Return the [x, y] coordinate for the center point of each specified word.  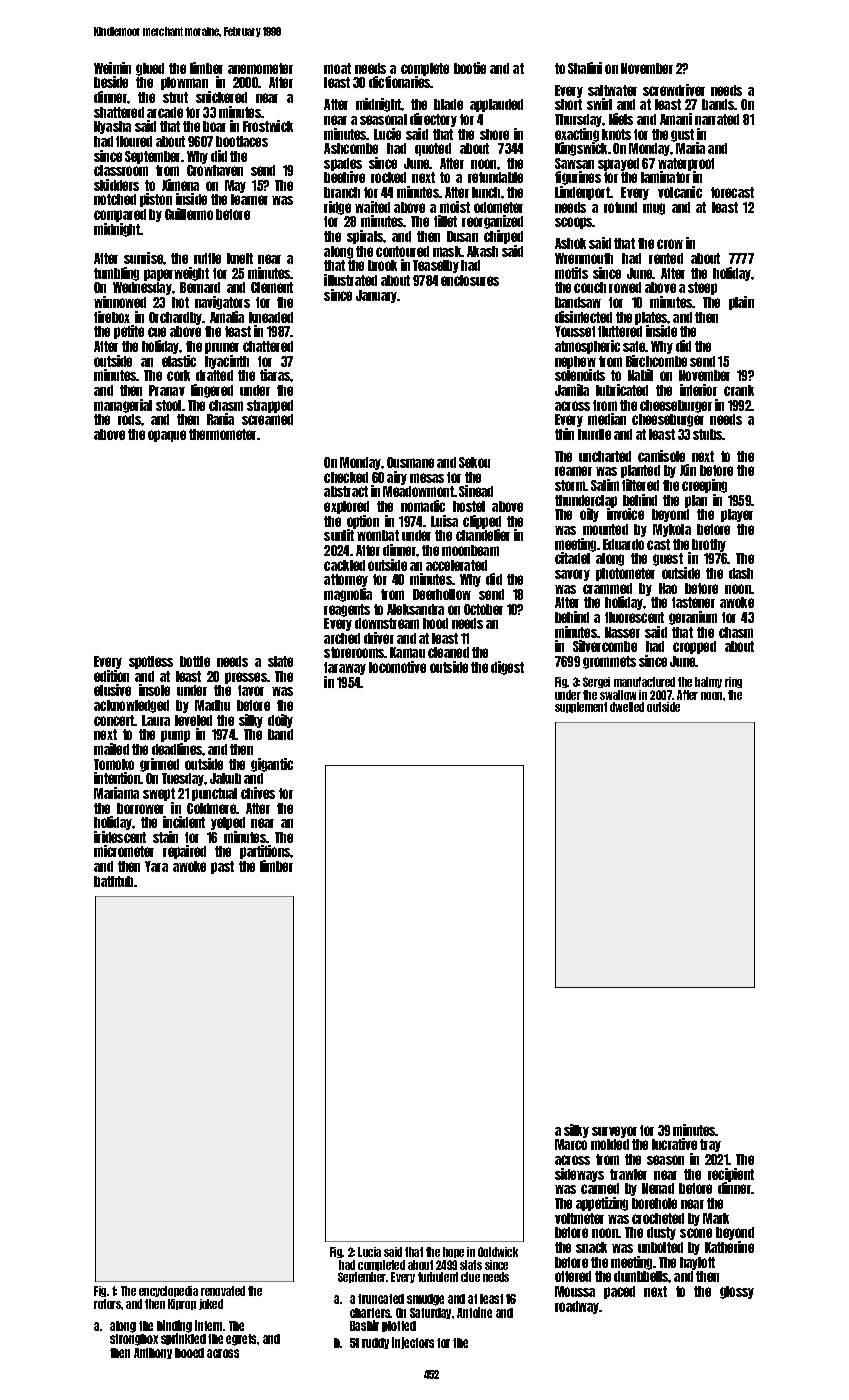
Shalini [585, 68]
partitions [265, 852]
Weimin [112, 68]
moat [337, 68]
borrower [140, 808]
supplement [581, 707]
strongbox [134, 1340]
